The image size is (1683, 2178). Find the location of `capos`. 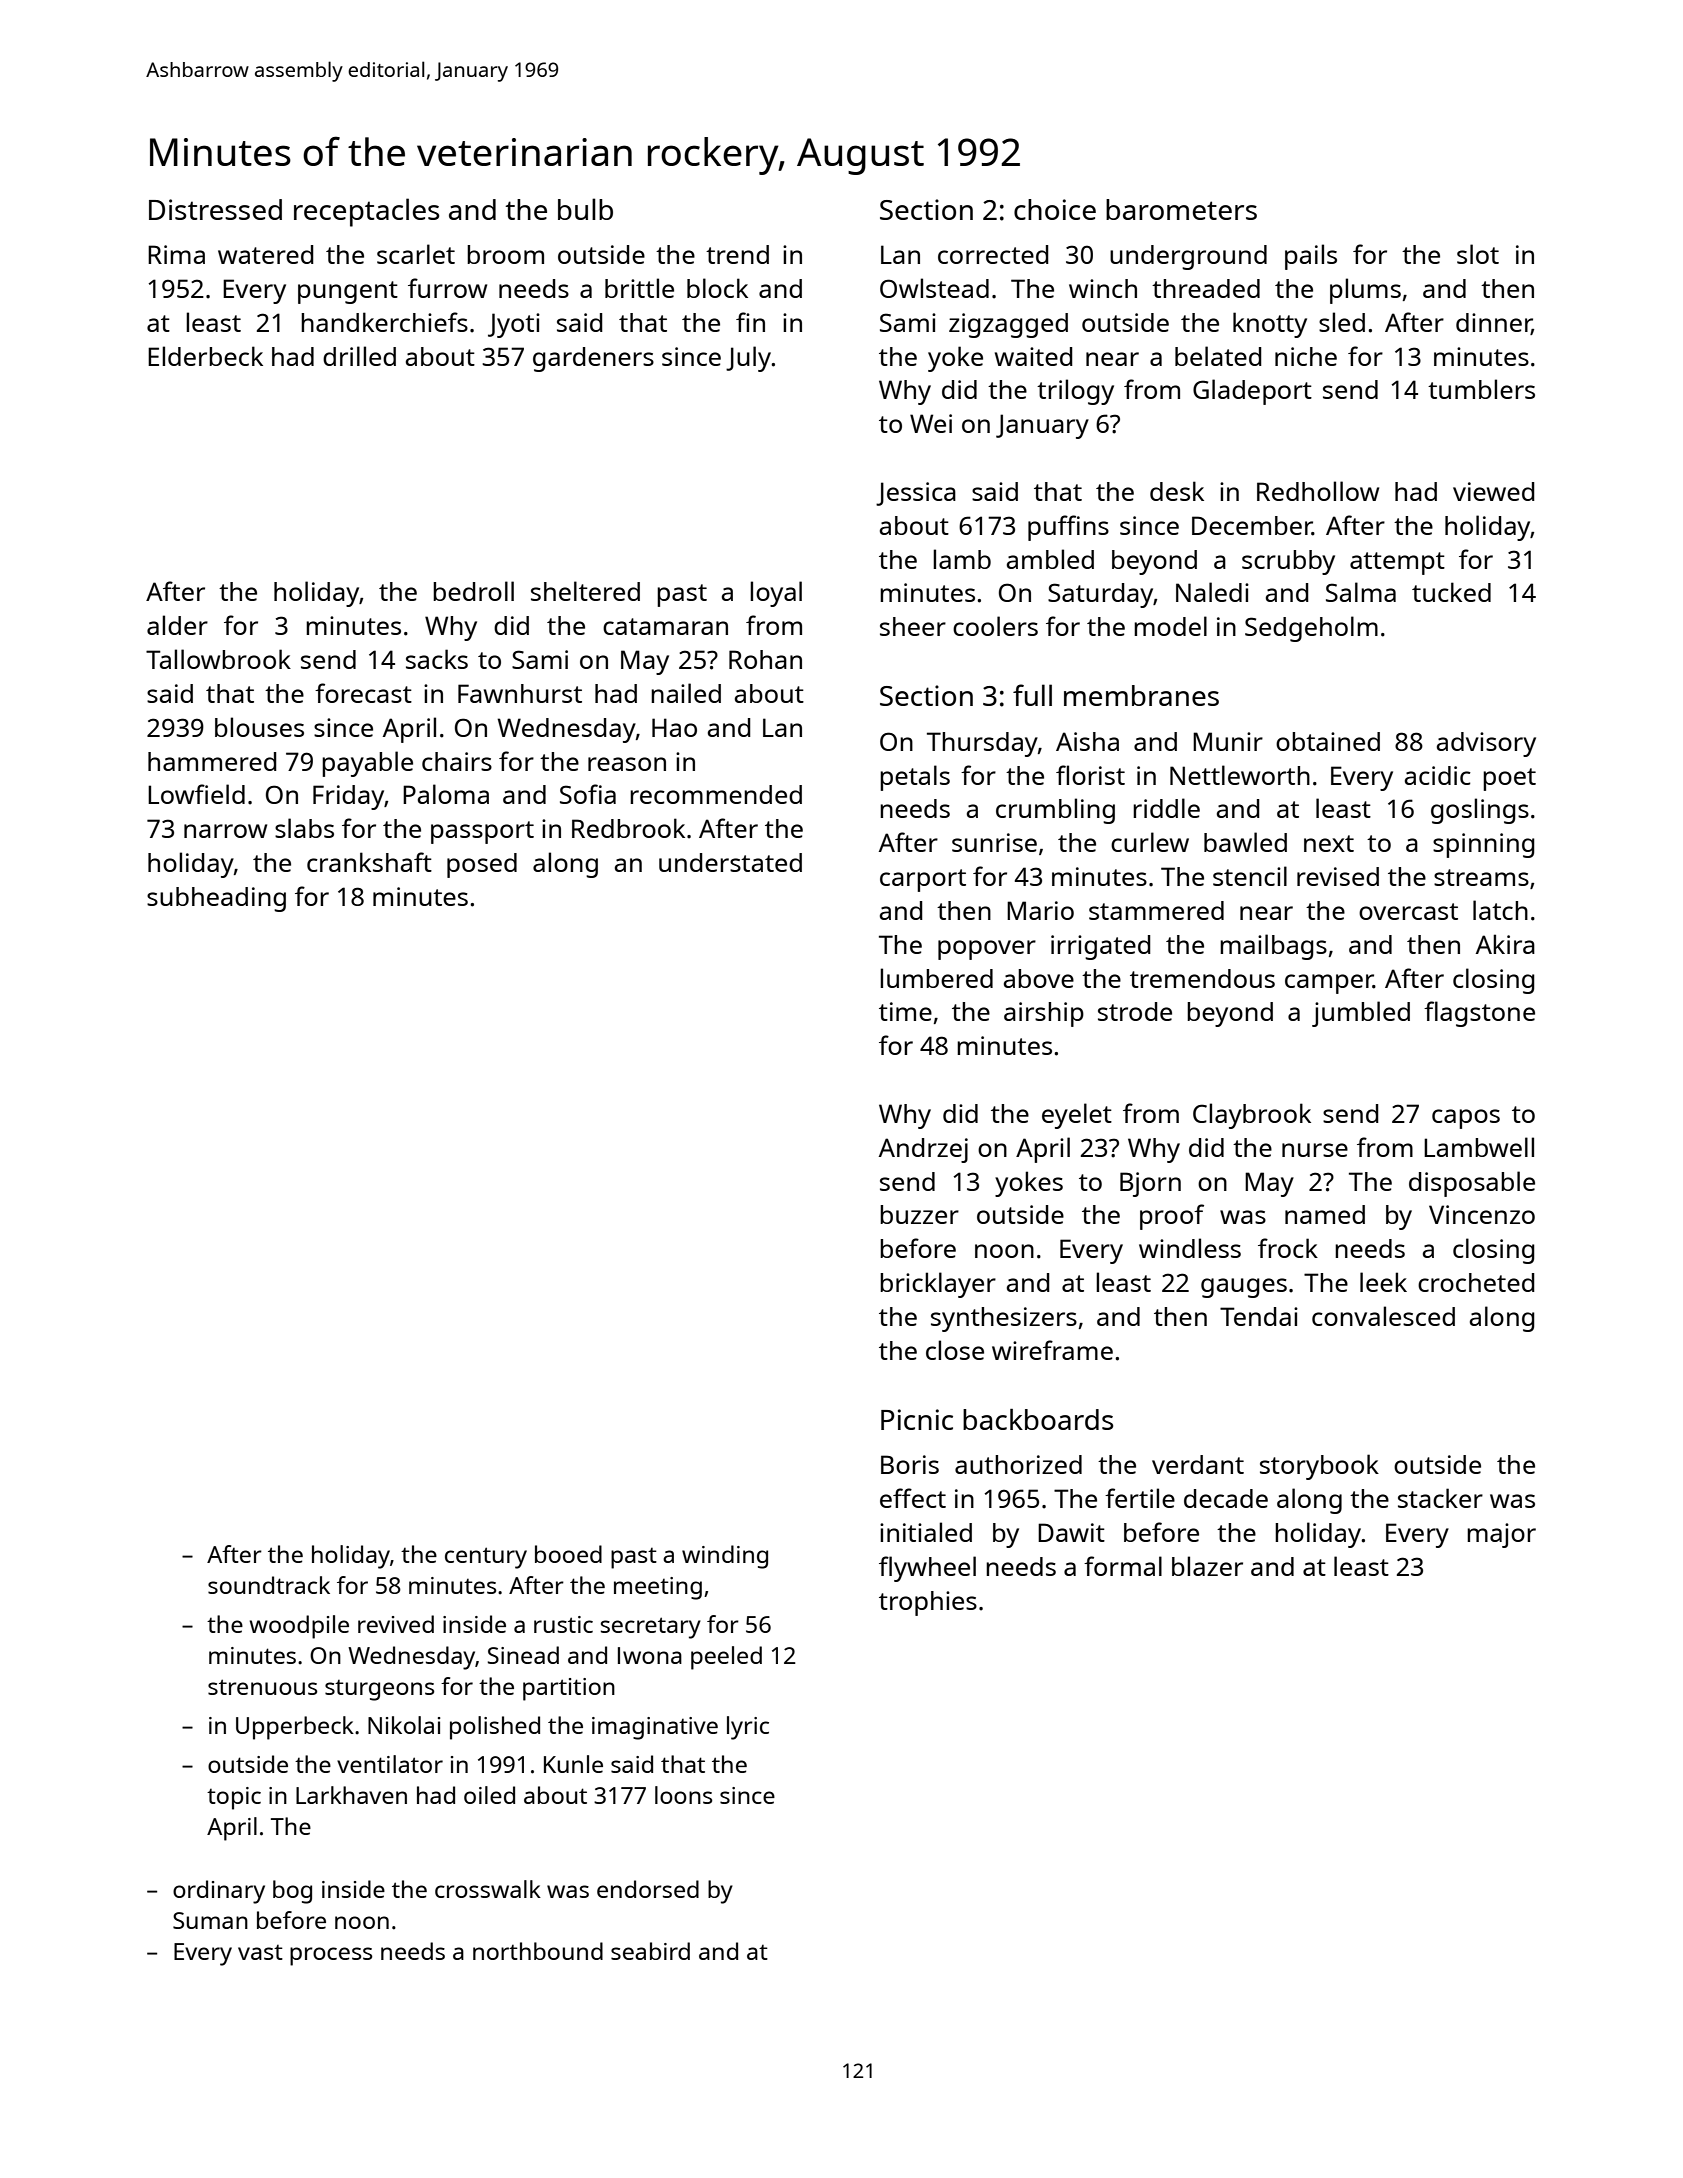

capos is located at coordinates (1466, 1119).
